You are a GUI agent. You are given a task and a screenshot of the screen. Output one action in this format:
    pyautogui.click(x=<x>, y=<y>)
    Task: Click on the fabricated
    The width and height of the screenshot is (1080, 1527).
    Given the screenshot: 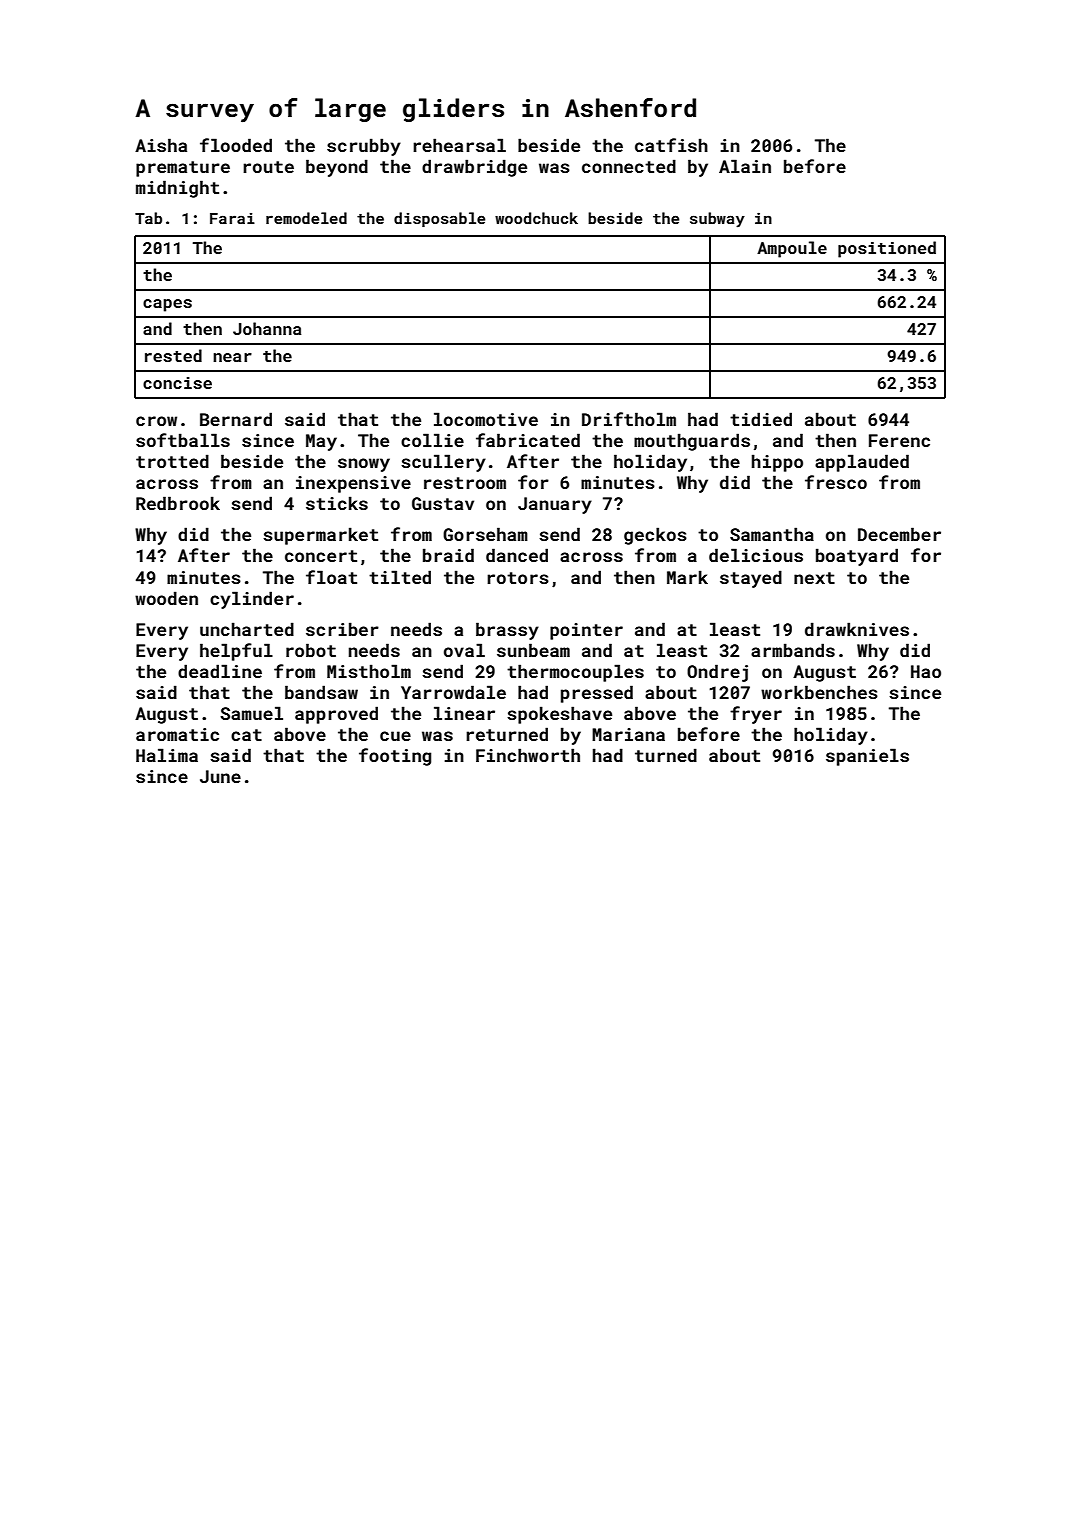 What is the action you would take?
    pyautogui.click(x=528, y=440)
